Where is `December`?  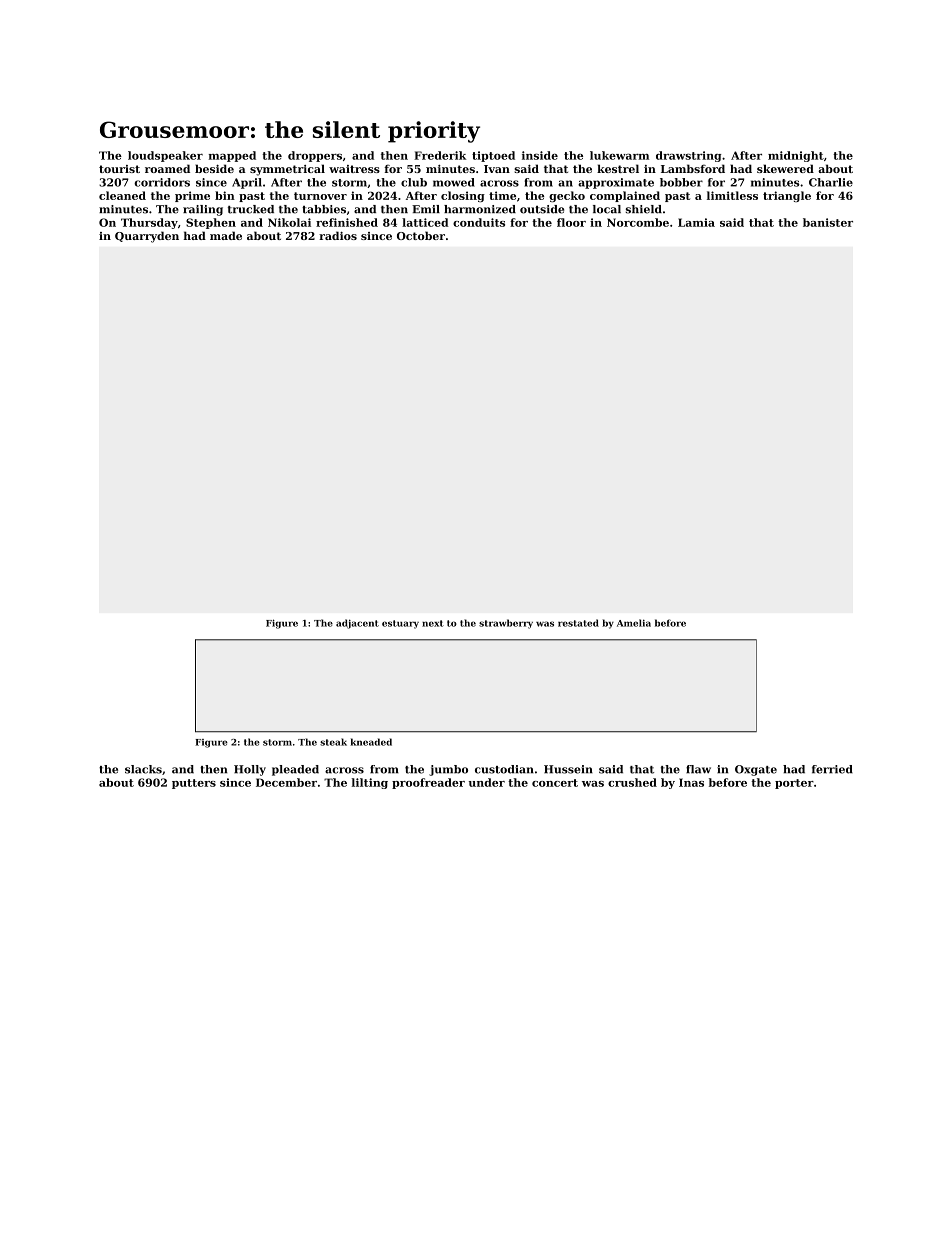
December is located at coordinates (286, 782).
